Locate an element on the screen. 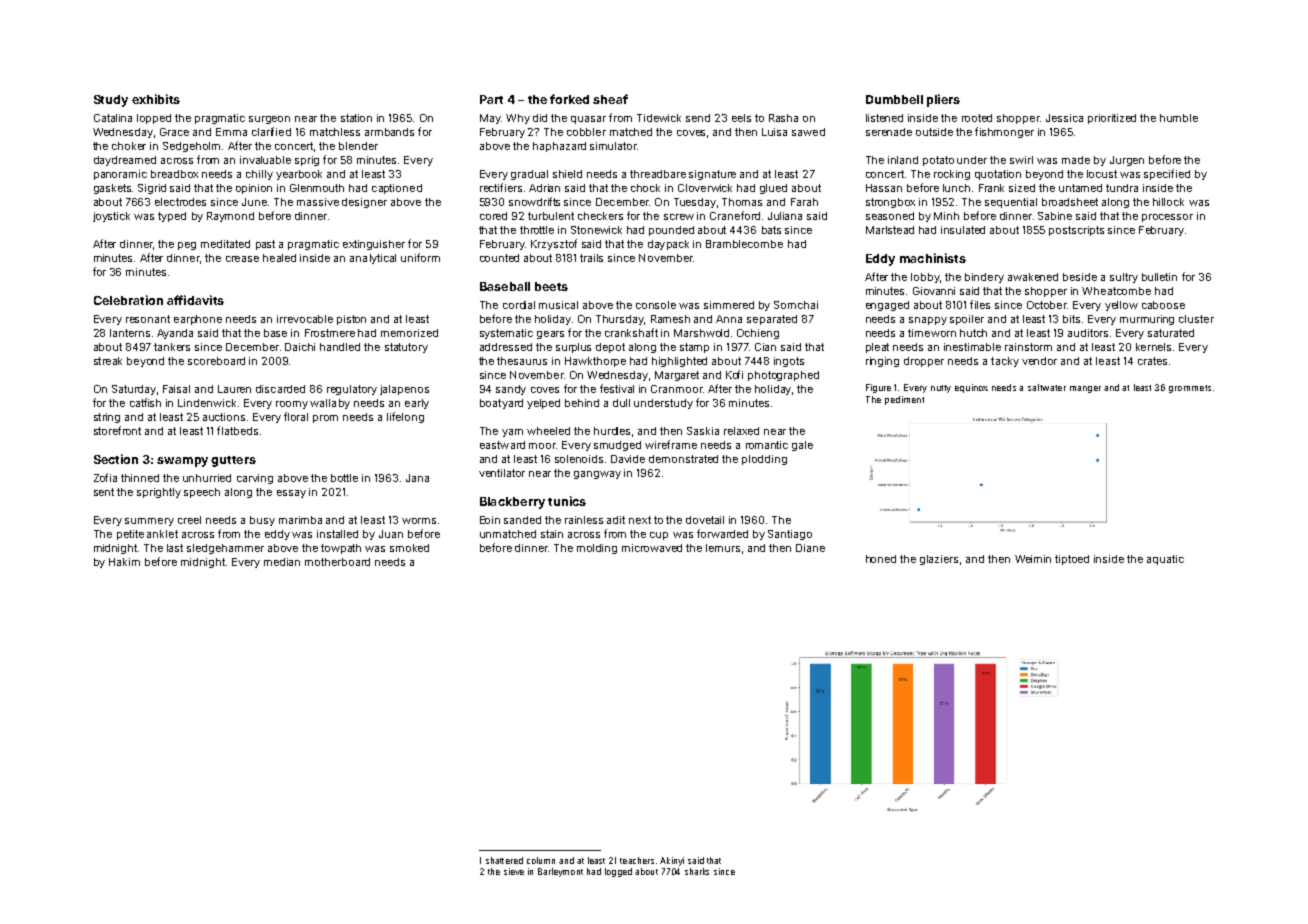  electrodes is located at coordinates (180, 202).
